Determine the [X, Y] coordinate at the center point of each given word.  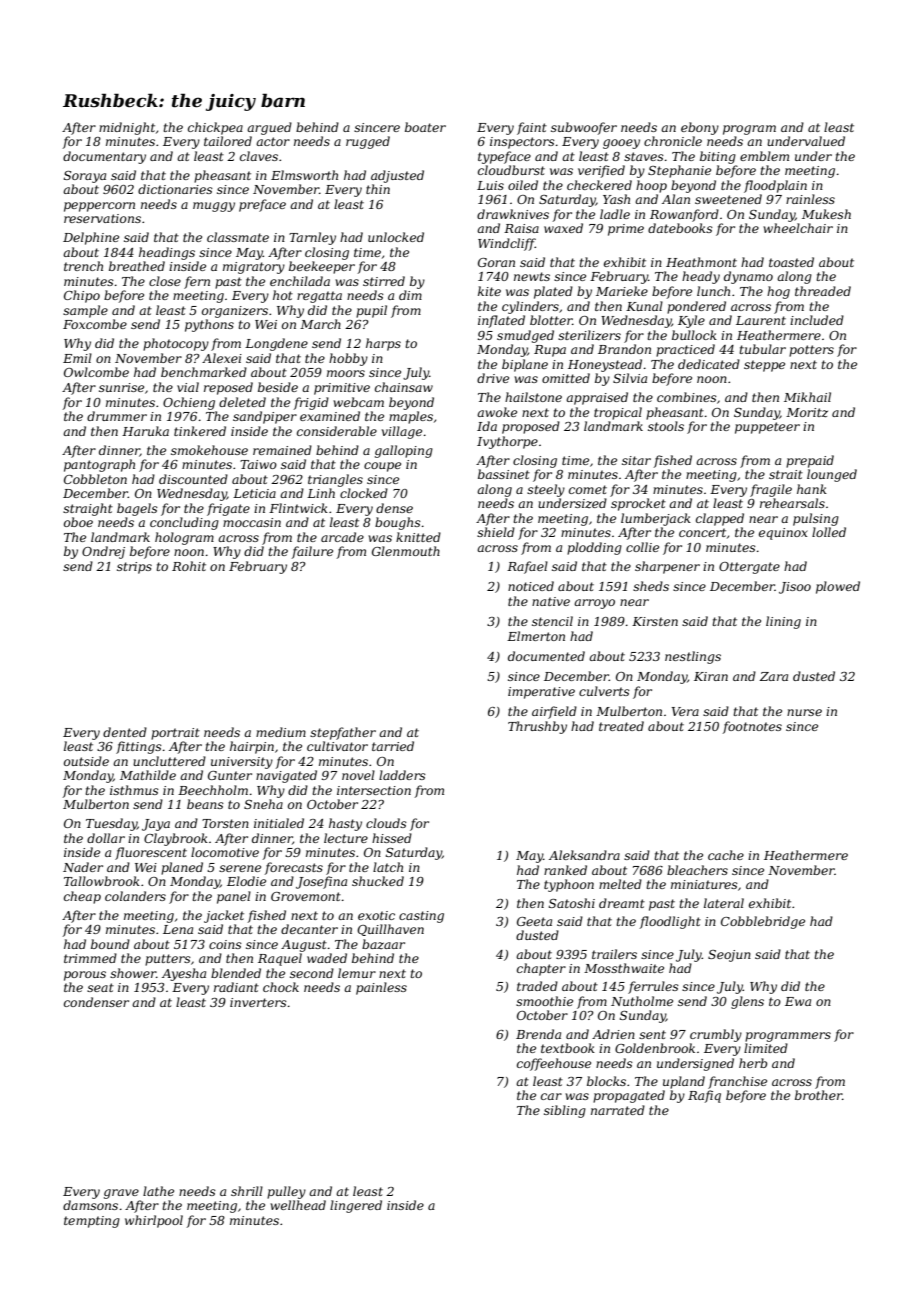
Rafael [527, 567]
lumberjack [656, 519]
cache [726, 855]
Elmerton [536, 636]
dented [125, 732]
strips [134, 568]
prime [626, 230]
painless [381, 988]
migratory [254, 268]
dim [410, 295]
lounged [832, 475]
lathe [158, 1191]
